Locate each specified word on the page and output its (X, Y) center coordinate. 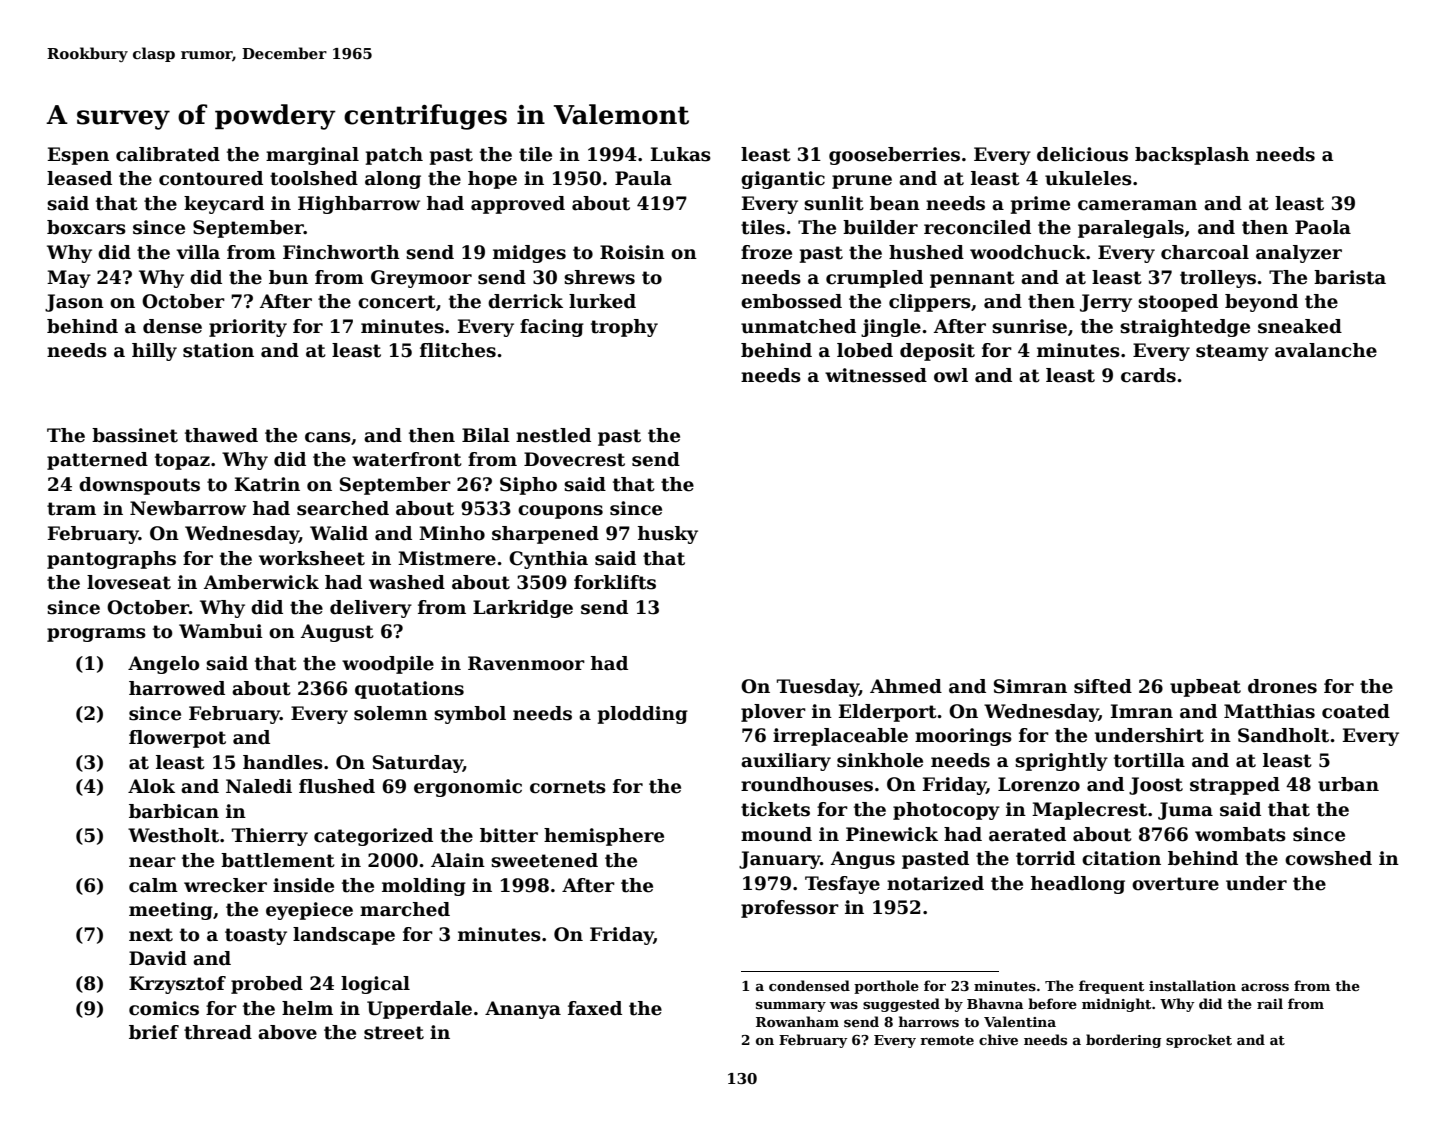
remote (947, 1040)
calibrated (168, 154)
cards (1148, 375)
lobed (865, 350)
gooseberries (894, 156)
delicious (1082, 154)
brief (154, 1032)
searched (343, 508)
